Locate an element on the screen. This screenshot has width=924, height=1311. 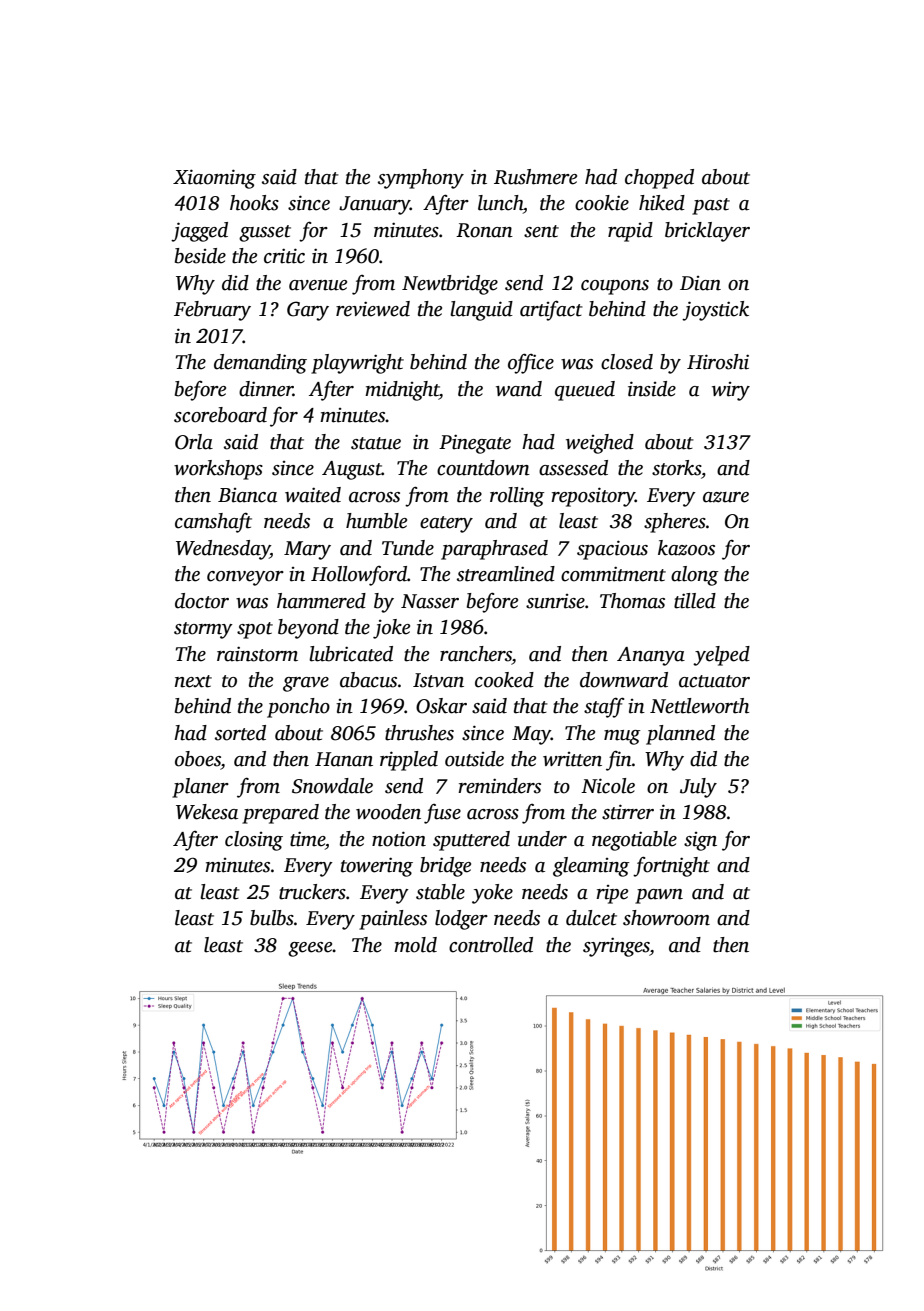
truckers is located at coordinates (312, 892).
